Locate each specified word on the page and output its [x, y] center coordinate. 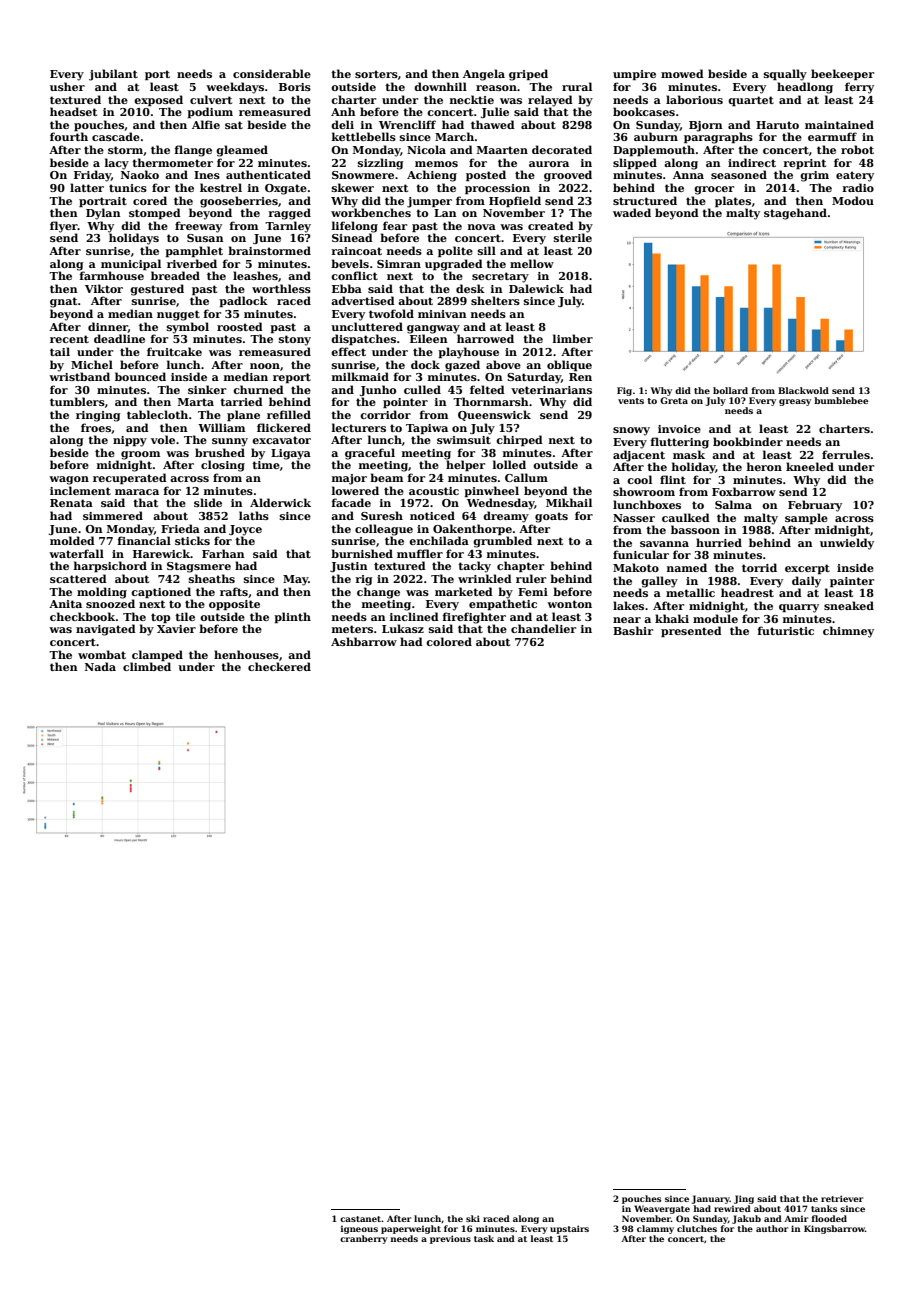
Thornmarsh [491, 401]
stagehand [795, 214]
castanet [361, 1219]
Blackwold [803, 390]
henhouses [246, 654]
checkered [279, 666]
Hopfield [515, 201]
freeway [198, 227]
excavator [281, 440]
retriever [842, 1198]
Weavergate [662, 1209]
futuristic [786, 630]
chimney [848, 632]
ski [473, 1218]
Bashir [633, 630]
